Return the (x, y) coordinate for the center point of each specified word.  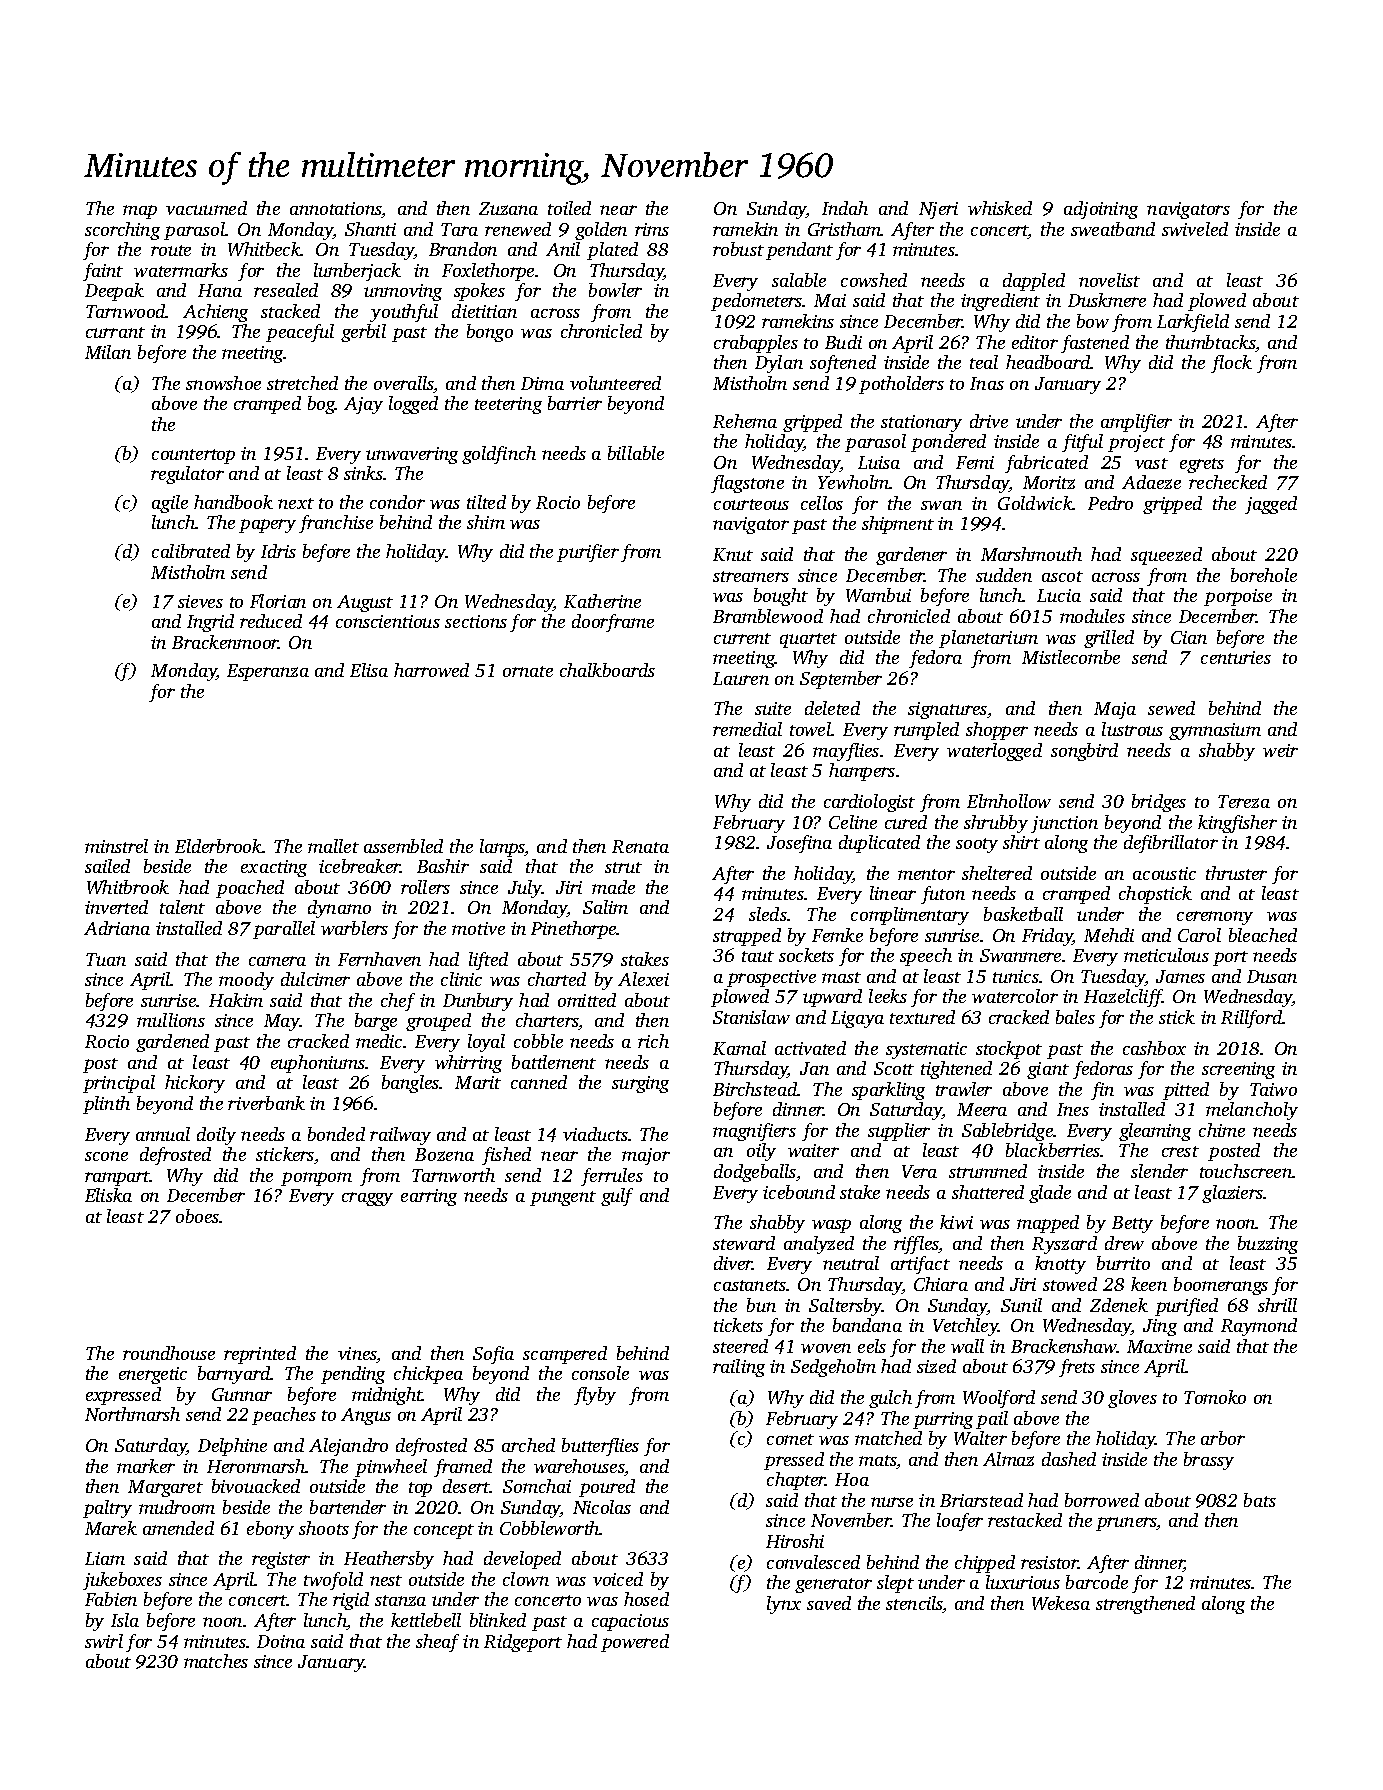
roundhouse (169, 1353)
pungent (563, 1198)
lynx (784, 1605)
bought (781, 597)
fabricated (1046, 464)
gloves (1132, 1399)
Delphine (232, 1447)
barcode (1097, 1582)
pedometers (757, 302)
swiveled (1195, 229)
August (365, 603)
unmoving (403, 292)
